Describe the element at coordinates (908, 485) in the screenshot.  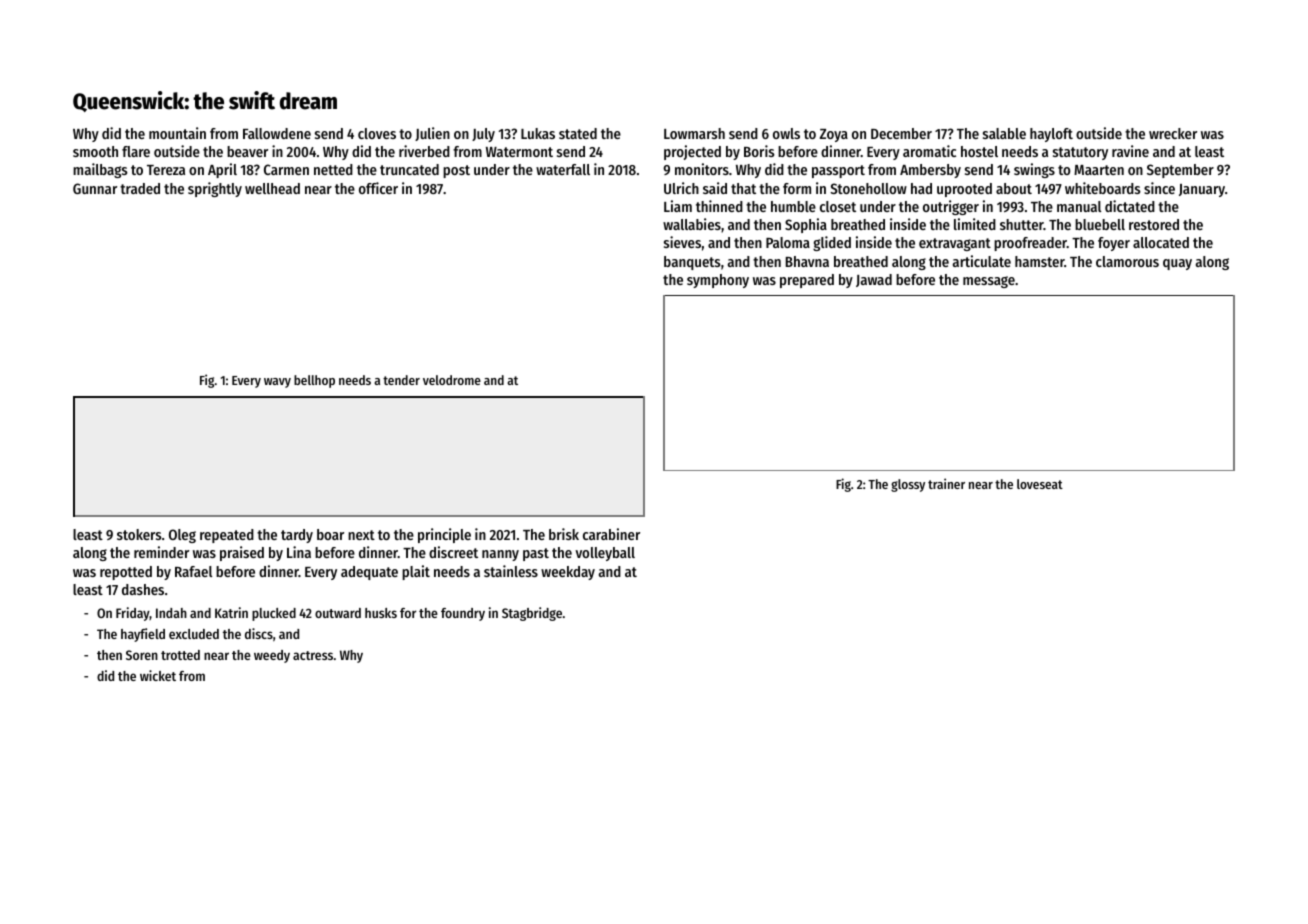
I see `glossy` at that location.
